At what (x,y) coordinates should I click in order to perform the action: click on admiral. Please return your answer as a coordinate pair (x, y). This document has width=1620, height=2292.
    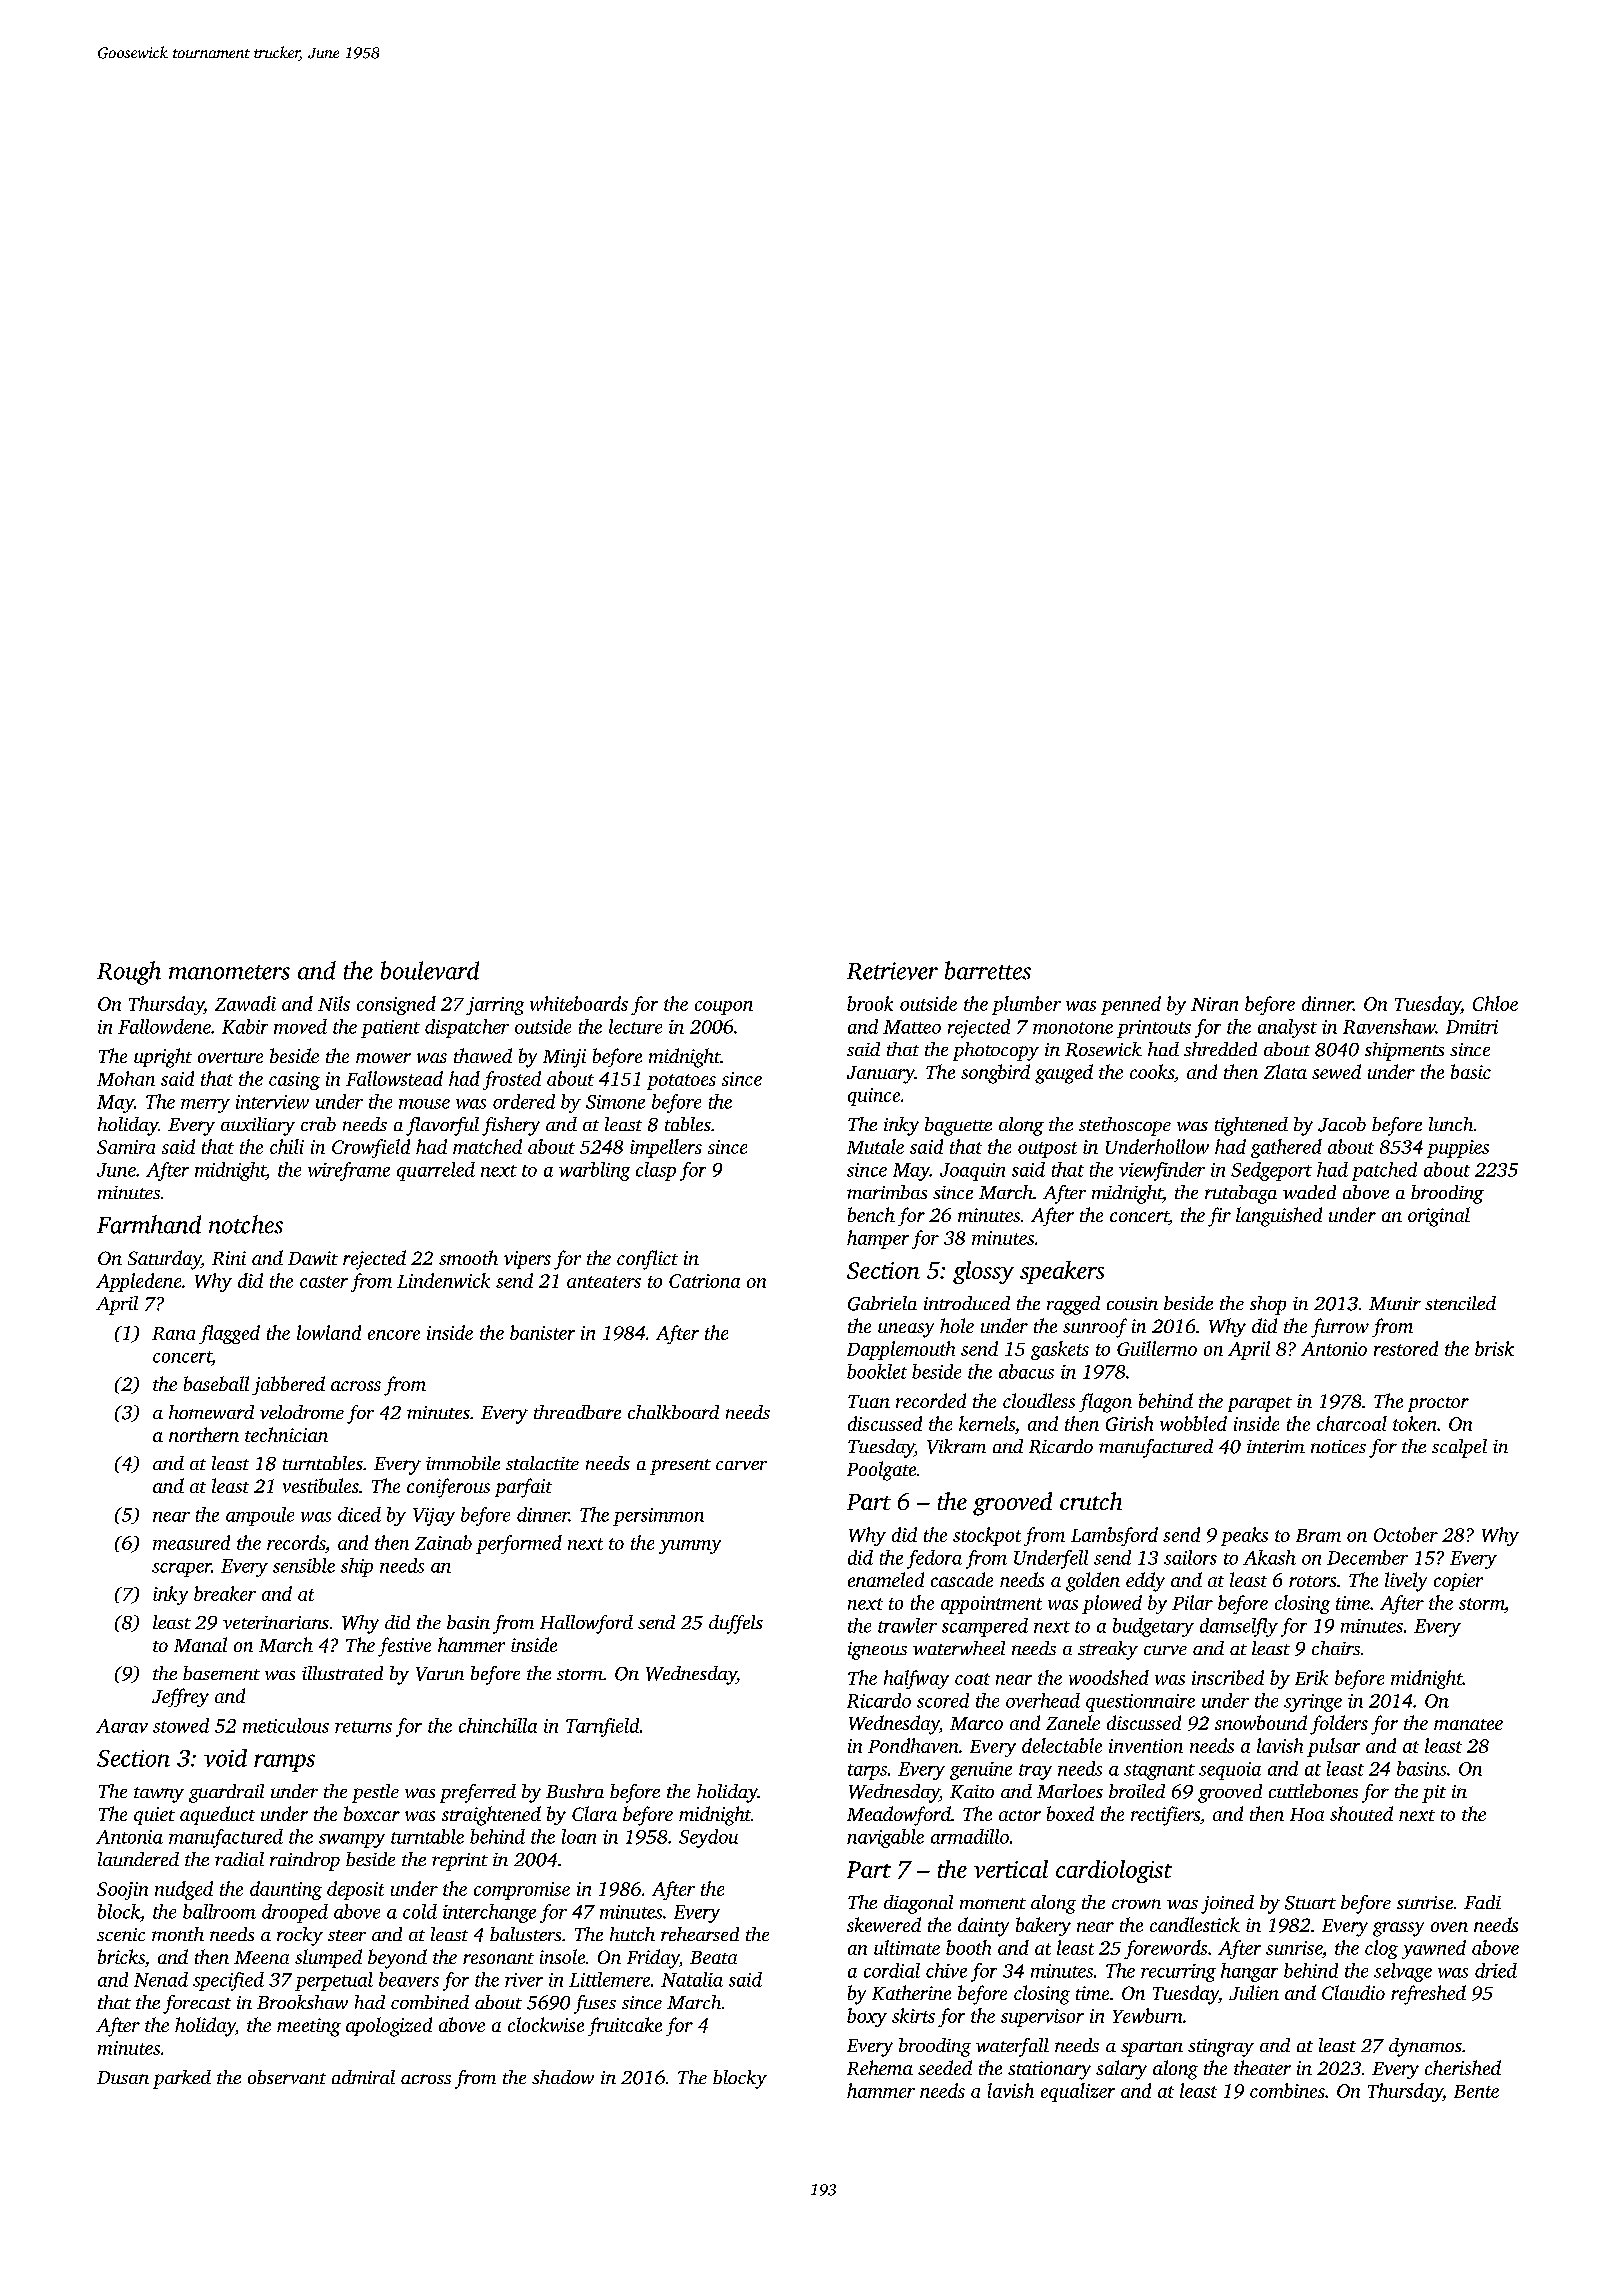
    Looking at the image, I should click on (363, 2077).
